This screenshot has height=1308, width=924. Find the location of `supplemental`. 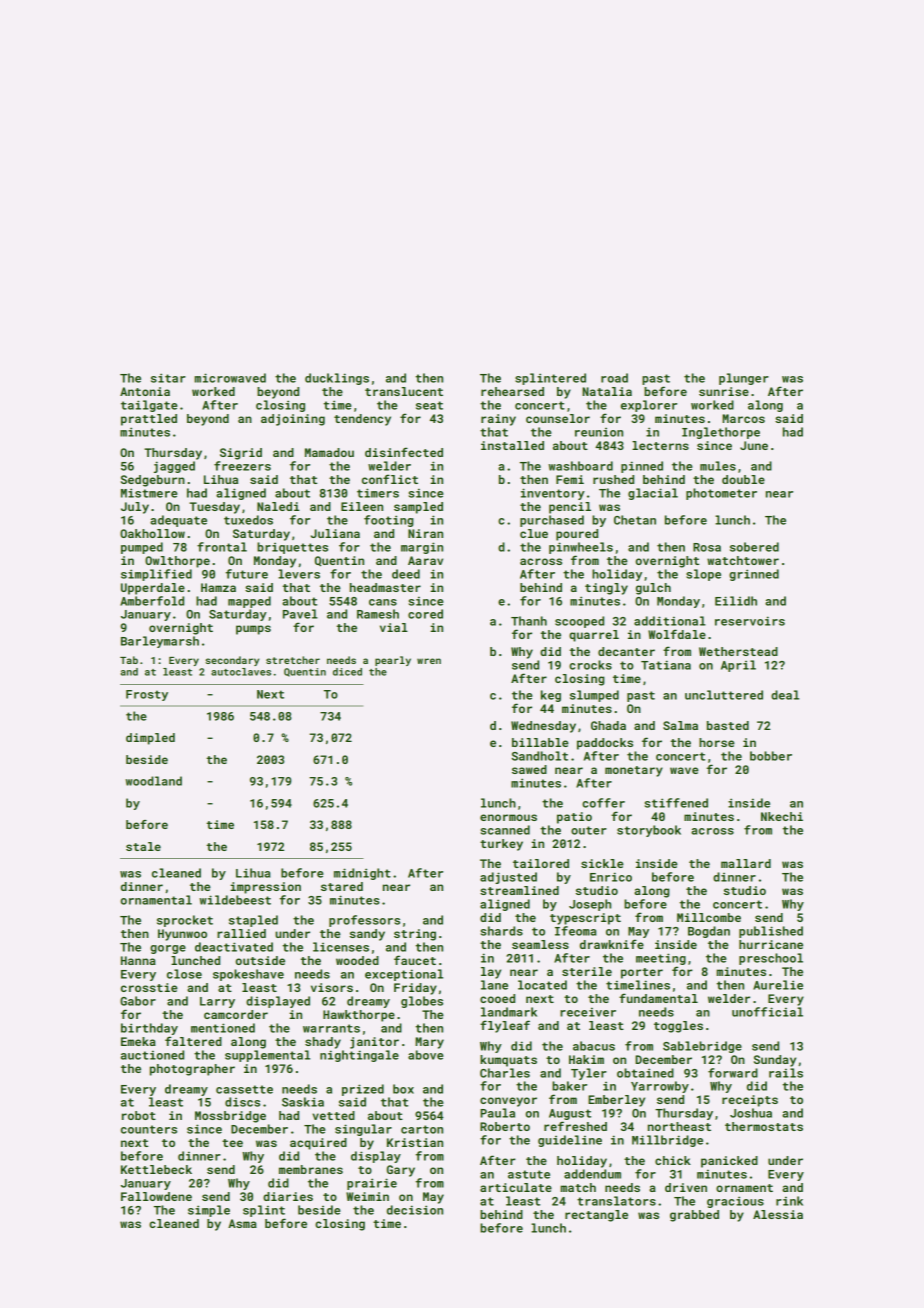

supplemental is located at coordinates (267, 1056).
